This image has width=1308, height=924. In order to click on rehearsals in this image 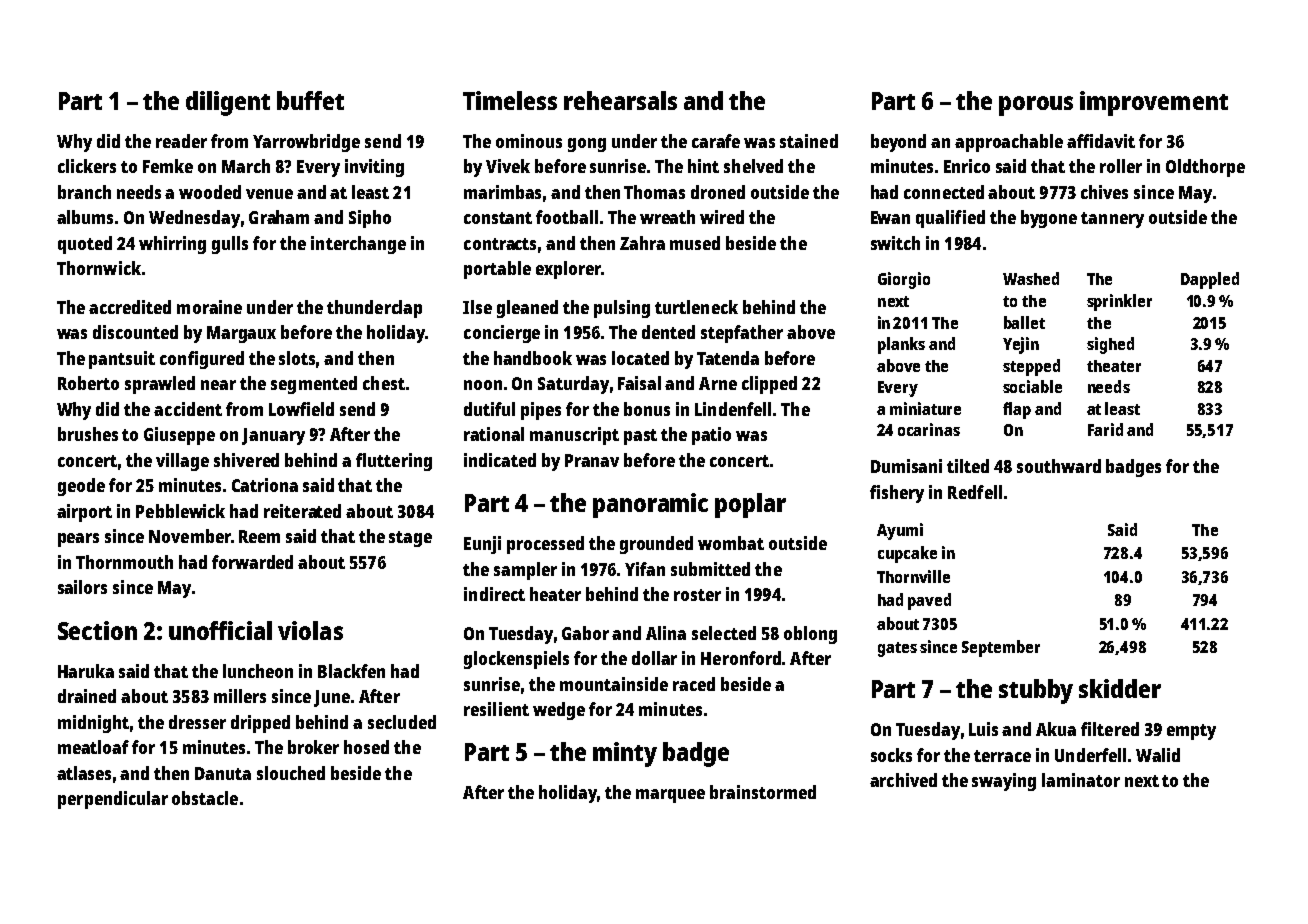, I will do `click(620, 100)`.
